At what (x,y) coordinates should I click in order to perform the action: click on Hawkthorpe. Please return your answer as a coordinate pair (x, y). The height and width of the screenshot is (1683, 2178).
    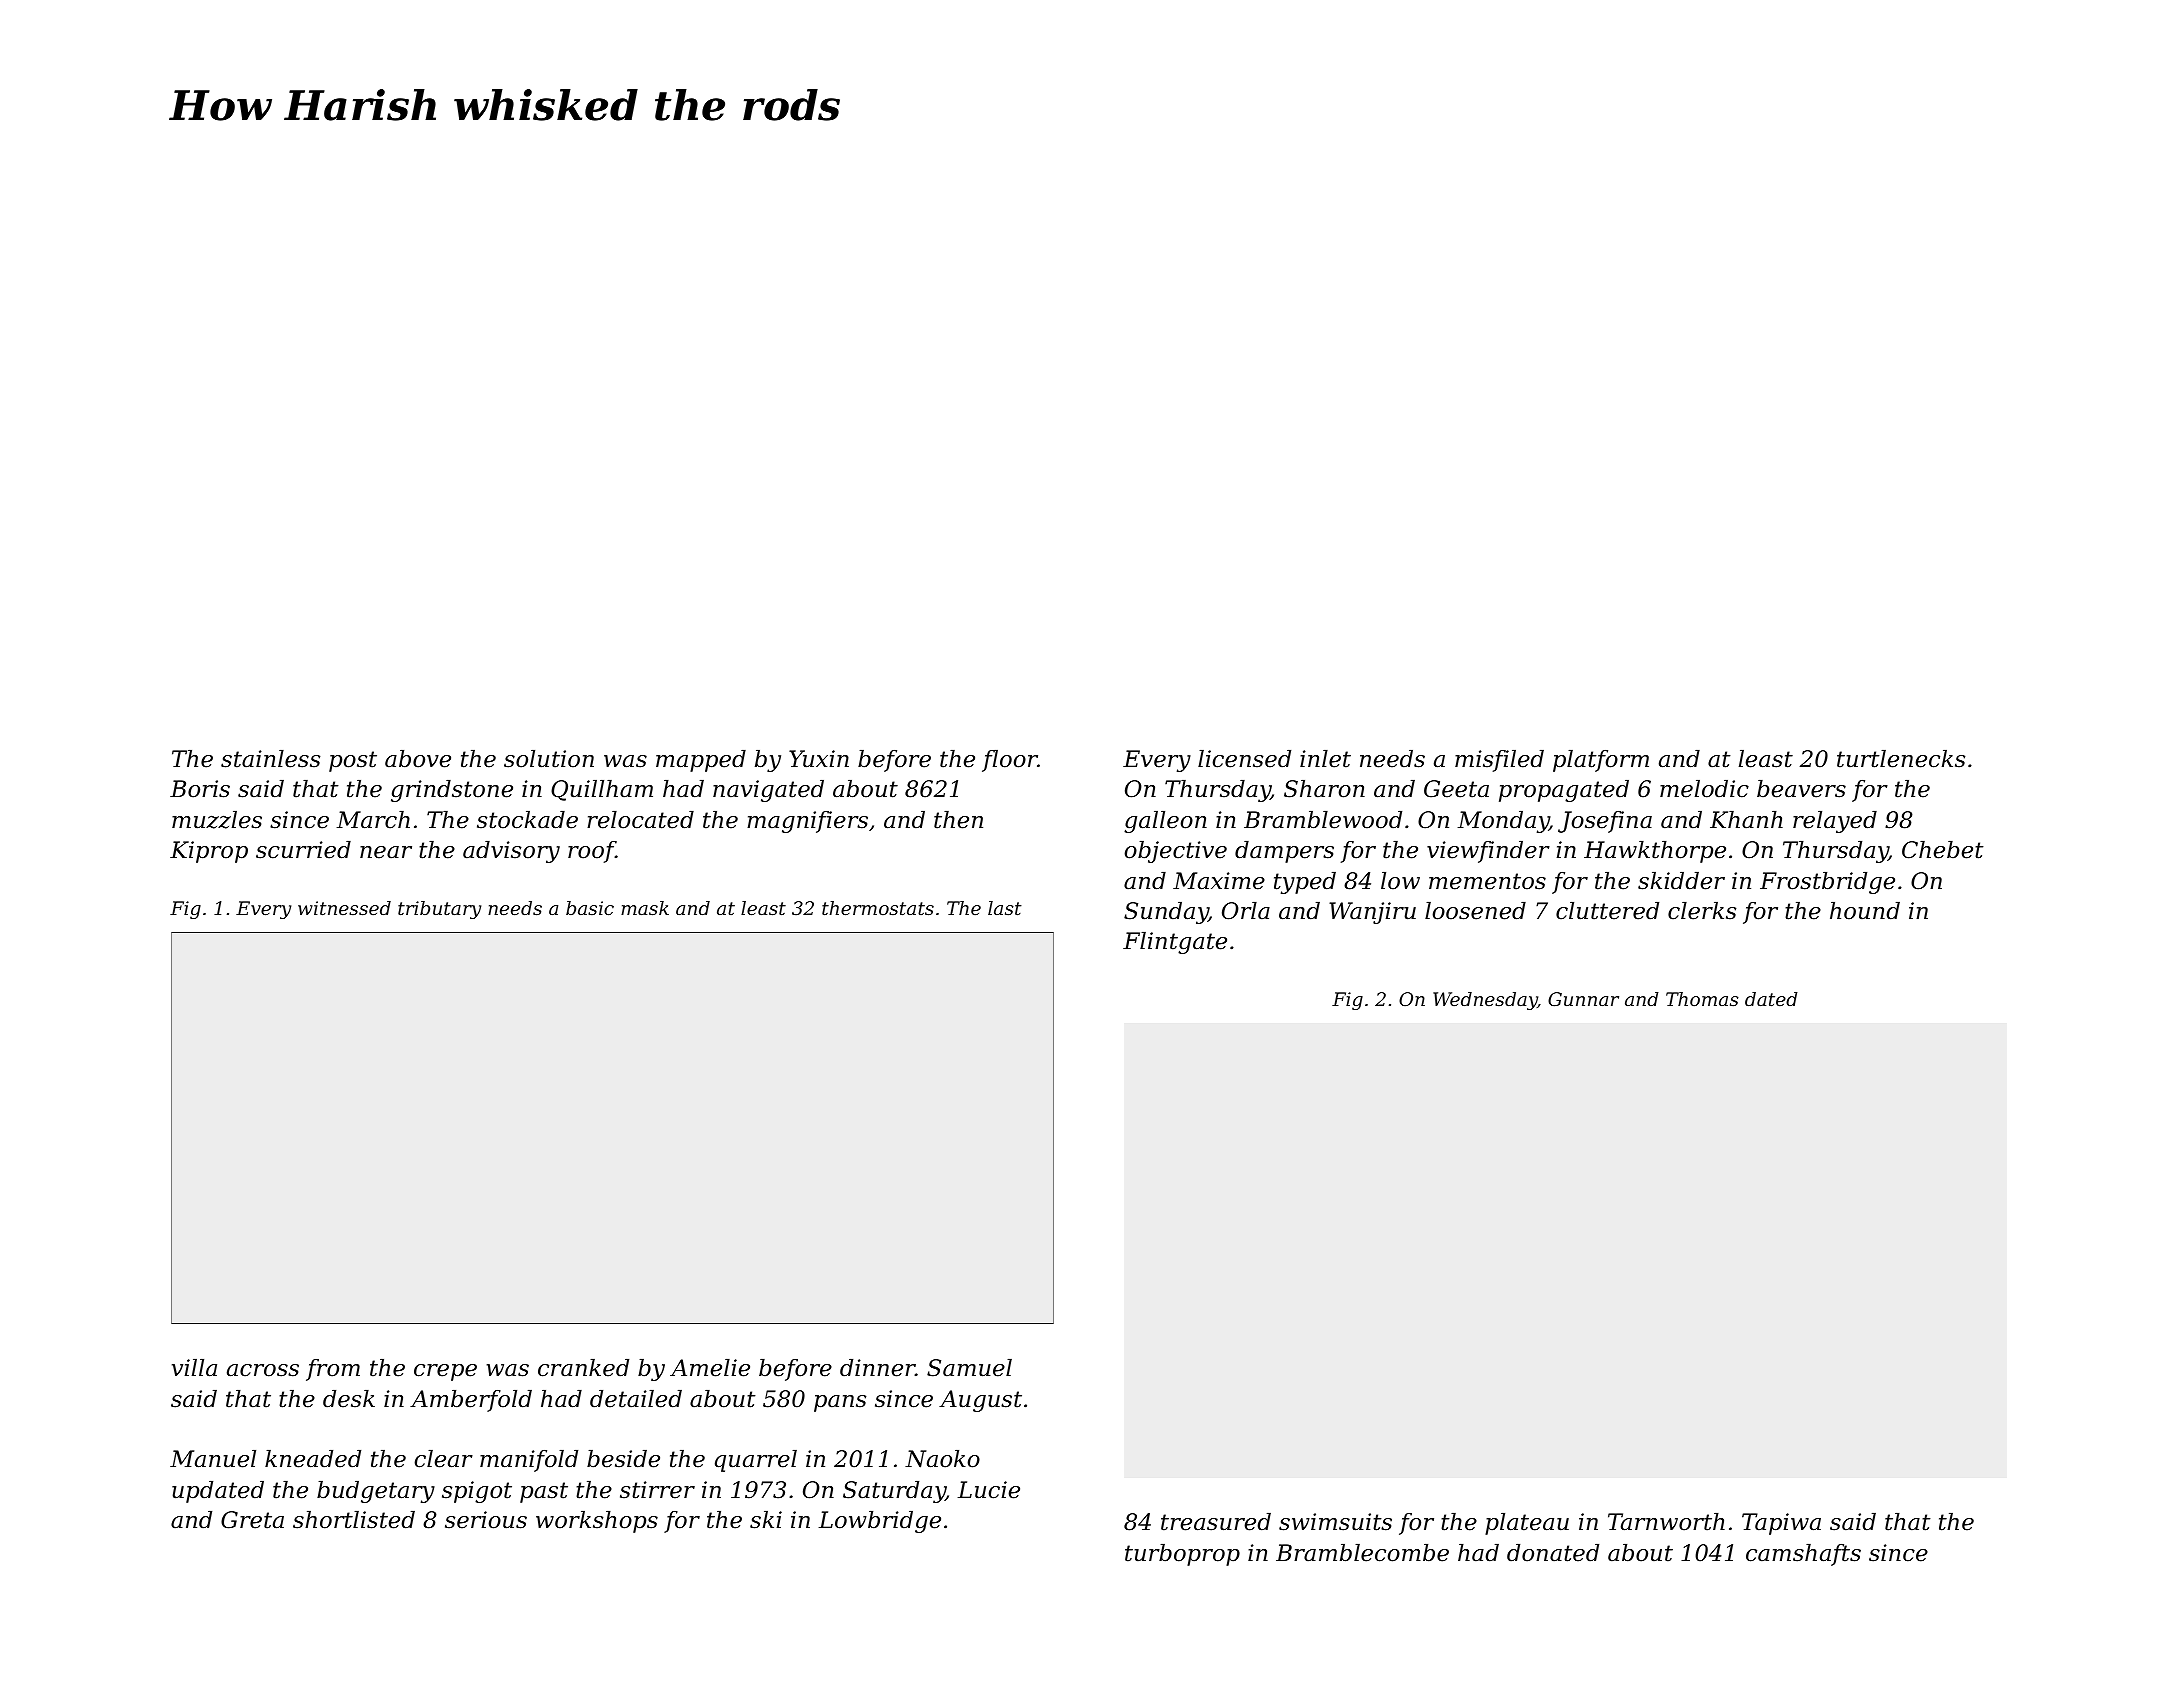
    Looking at the image, I should click on (1655, 852).
